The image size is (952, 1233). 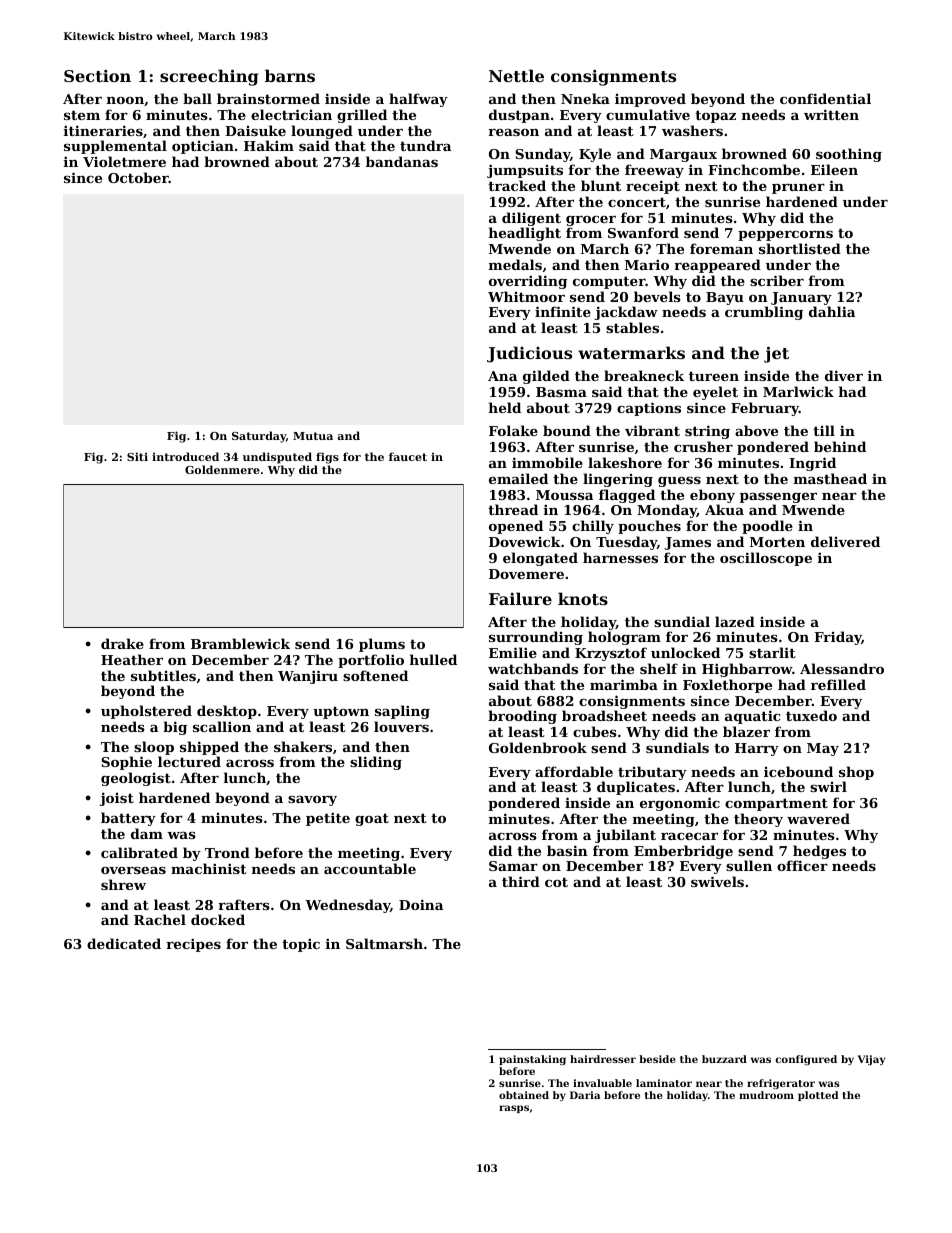 What do you see at coordinates (514, 1109) in the screenshot?
I see `rasps` at bounding box center [514, 1109].
